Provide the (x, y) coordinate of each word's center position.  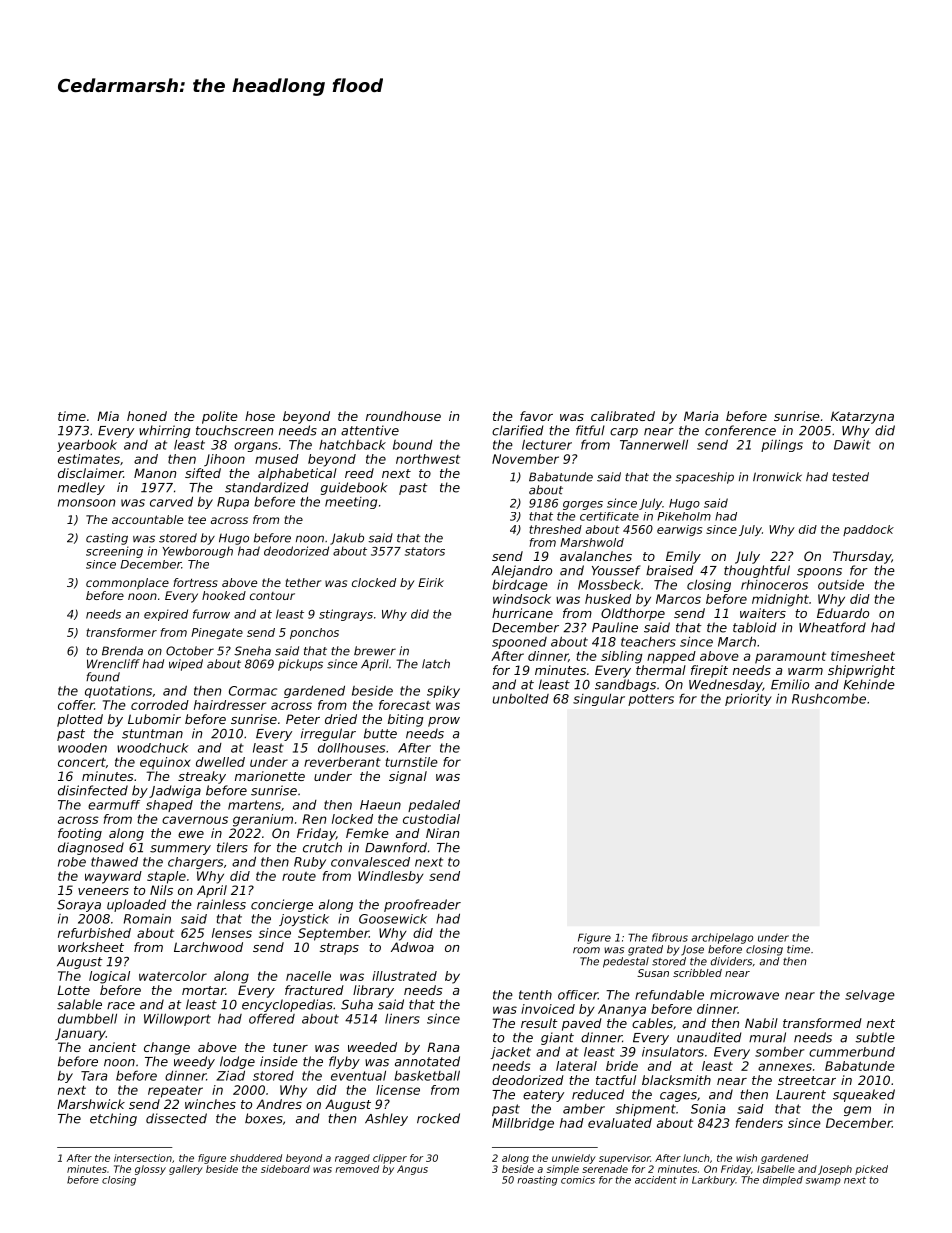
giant (557, 1038)
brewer (375, 651)
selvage (870, 996)
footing (80, 834)
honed (147, 416)
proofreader (422, 905)
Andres (279, 1104)
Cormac (253, 691)
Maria (701, 416)
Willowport (177, 1019)
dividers (731, 961)
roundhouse (403, 416)
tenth (535, 995)
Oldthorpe (633, 614)
